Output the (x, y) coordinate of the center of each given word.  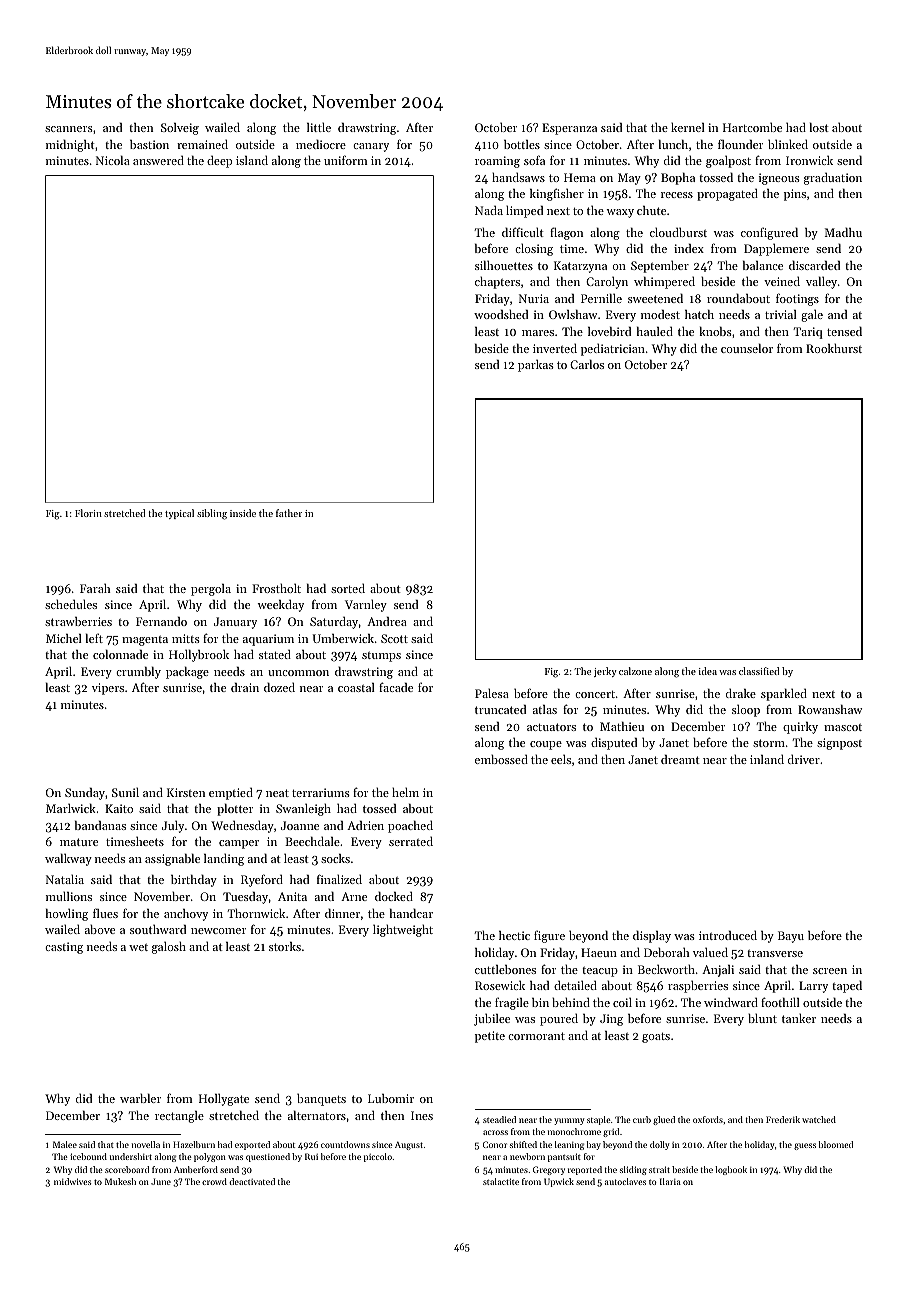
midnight (70, 146)
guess (805, 1146)
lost (819, 127)
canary (371, 147)
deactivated (252, 1181)
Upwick (559, 1182)
